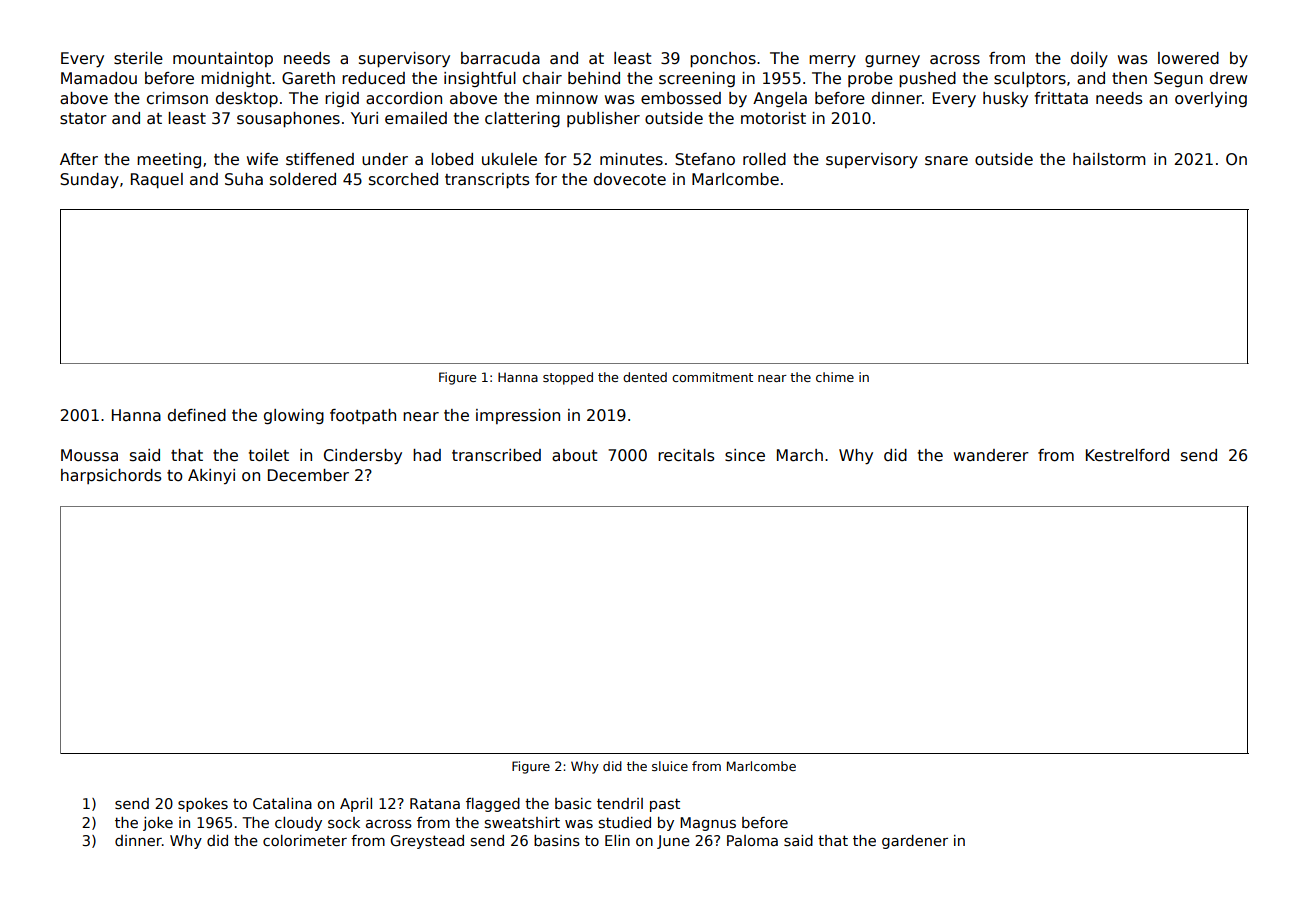 The width and height of the screenshot is (1308, 924). Describe the element at coordinates (303, 179) in the screenshot. I see `soldered` at that location.
